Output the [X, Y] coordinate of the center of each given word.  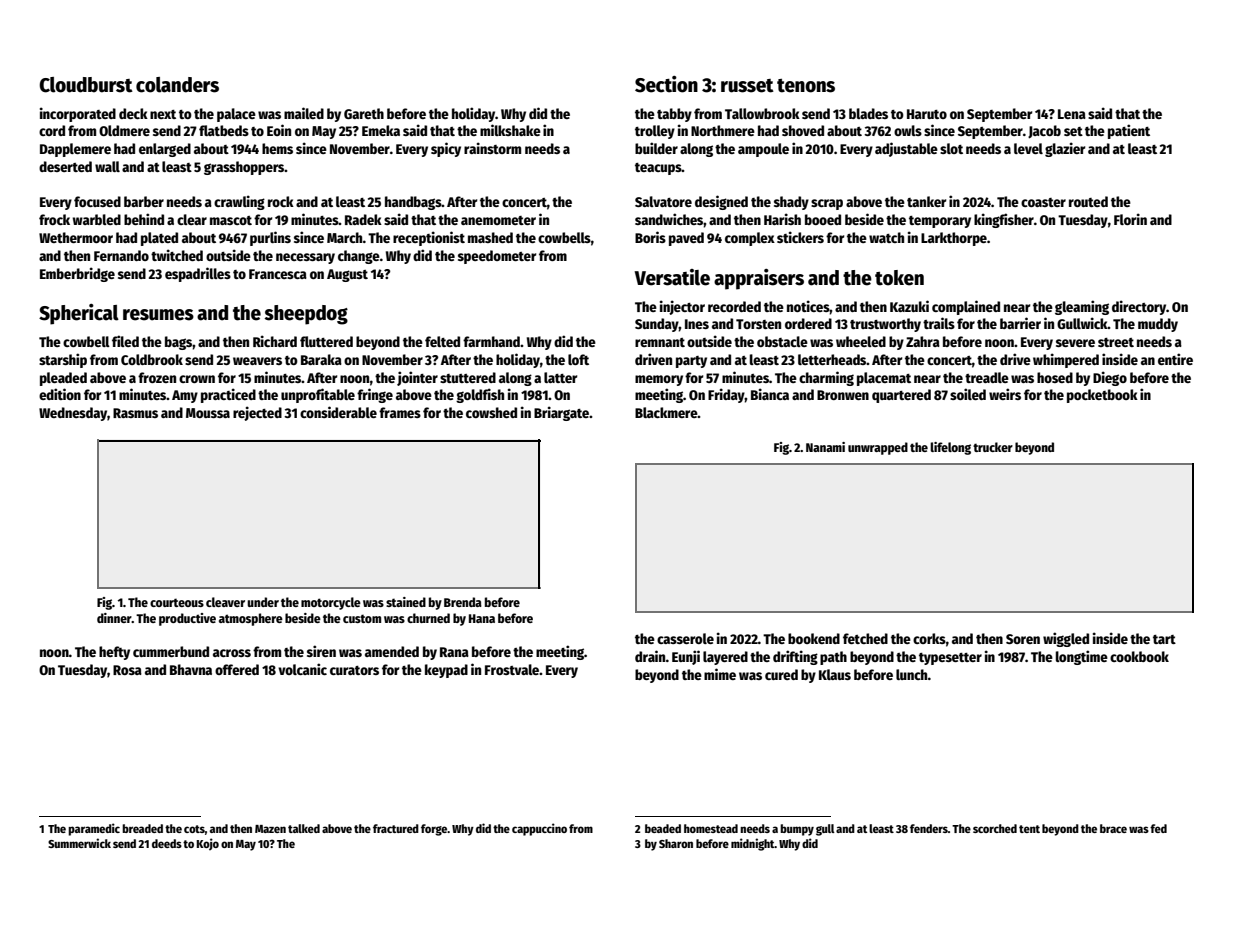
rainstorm [492, 148]
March [345, 237]
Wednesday [73, 414]
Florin [1130, 219]
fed [1158, 828]
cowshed [491, 412]
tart [1164, 639]
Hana [482, 618]
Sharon [676, 843]
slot [951, 148]
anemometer [498, 220]
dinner [114, 618]
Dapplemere [75, 150]
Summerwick [79, 843]
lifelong [950, 448]
